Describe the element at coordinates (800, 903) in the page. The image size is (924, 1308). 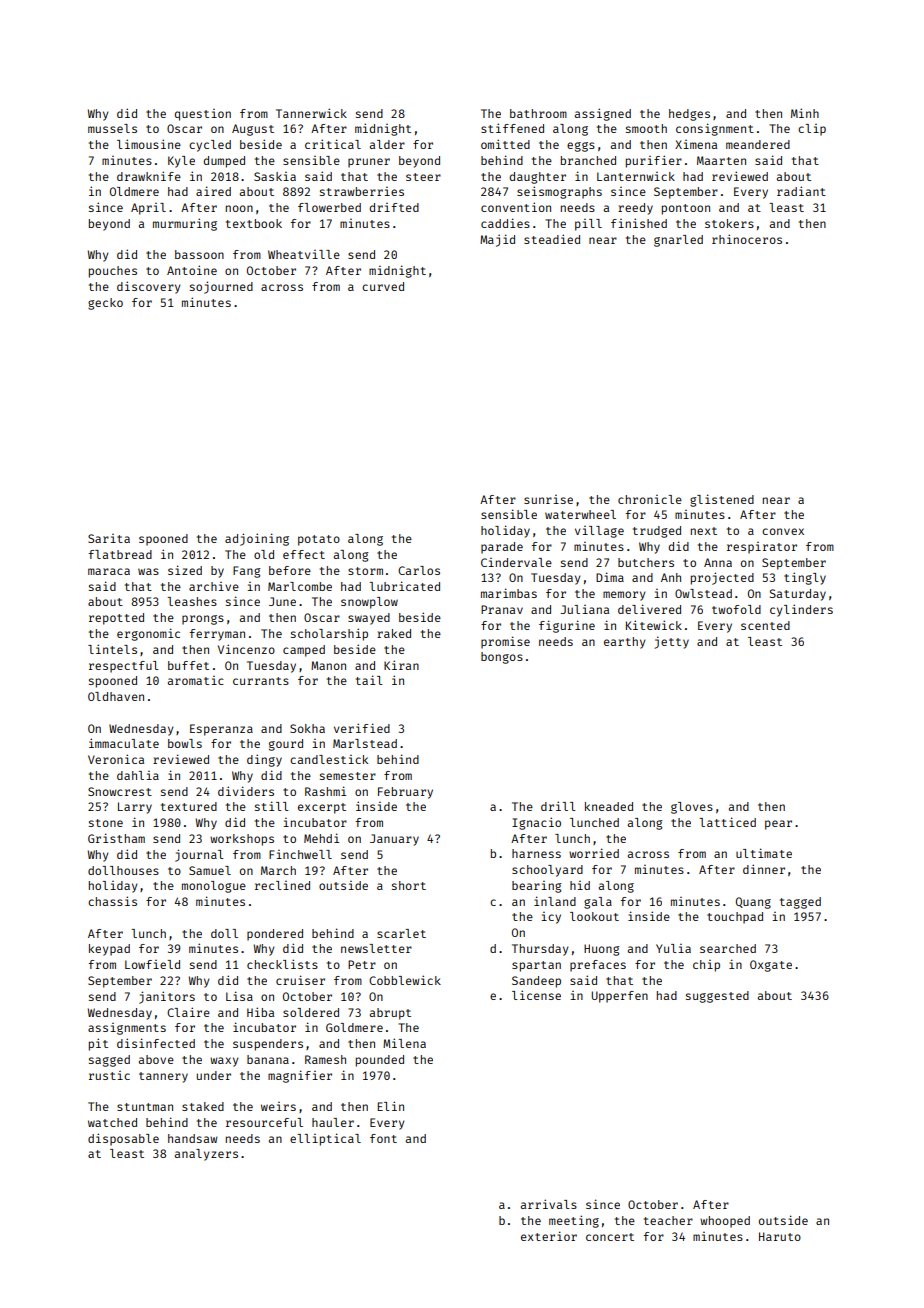
I see `tagged` at that location.
